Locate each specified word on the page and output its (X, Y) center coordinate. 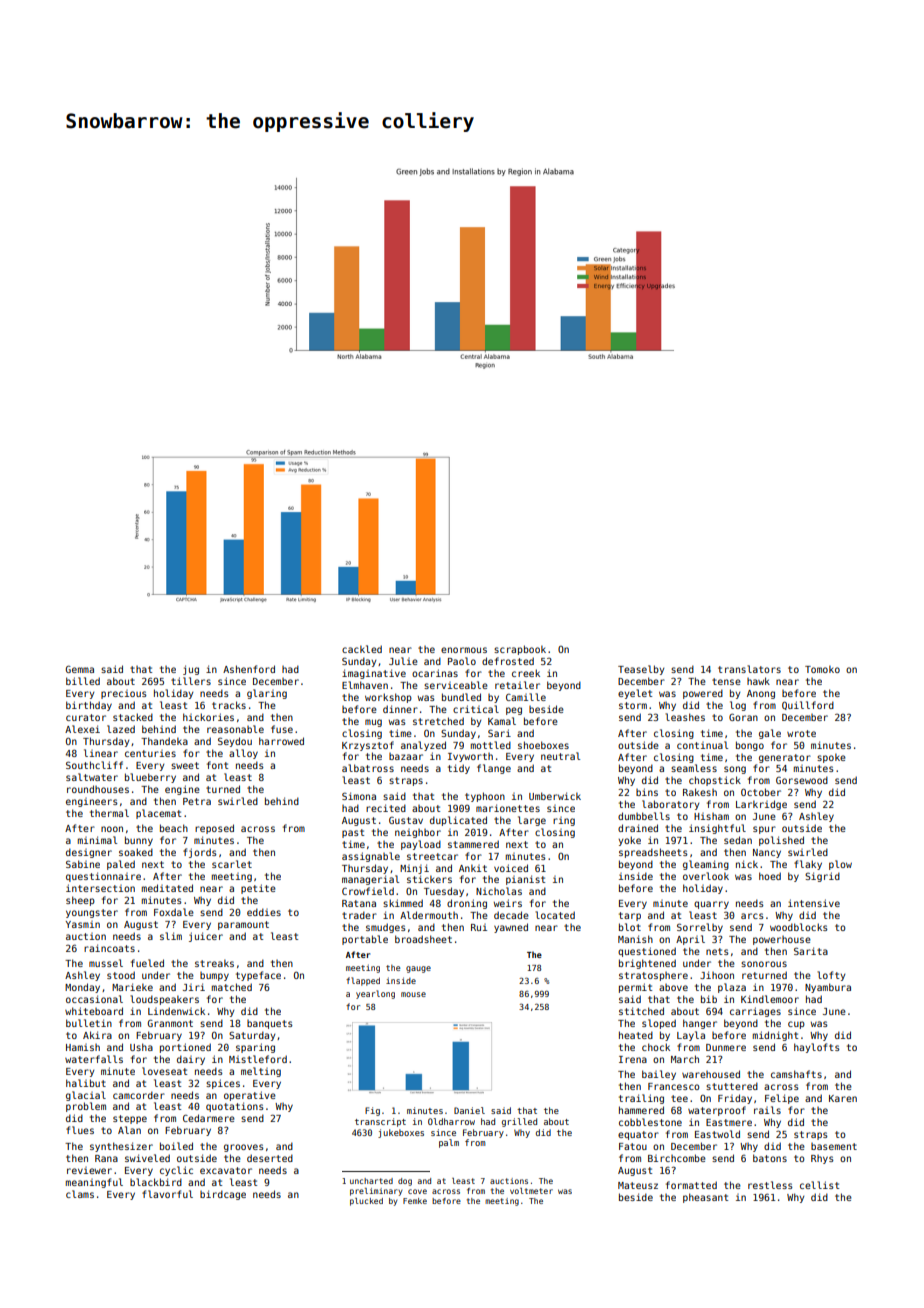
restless (770, 1185)
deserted (270, 1158)
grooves (244, 1148)
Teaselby (641, 670)
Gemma (79, 669)
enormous (464, 650)
